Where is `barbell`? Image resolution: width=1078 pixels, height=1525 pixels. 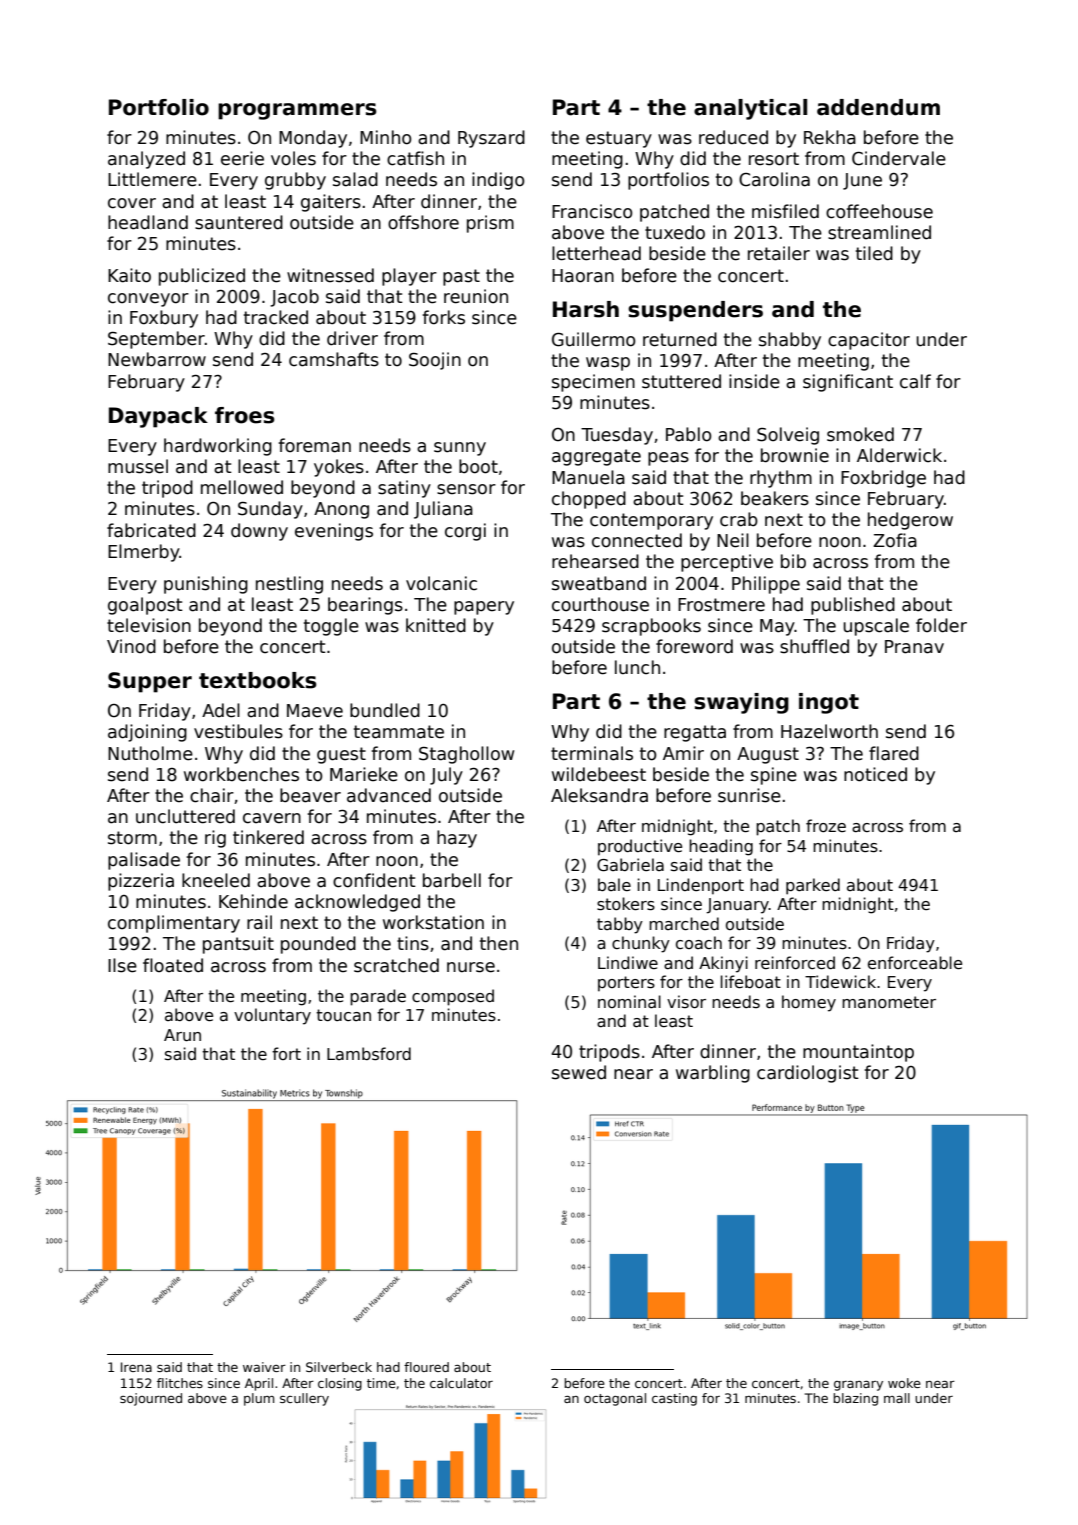
barbell is located at coordinates (452, 880).
